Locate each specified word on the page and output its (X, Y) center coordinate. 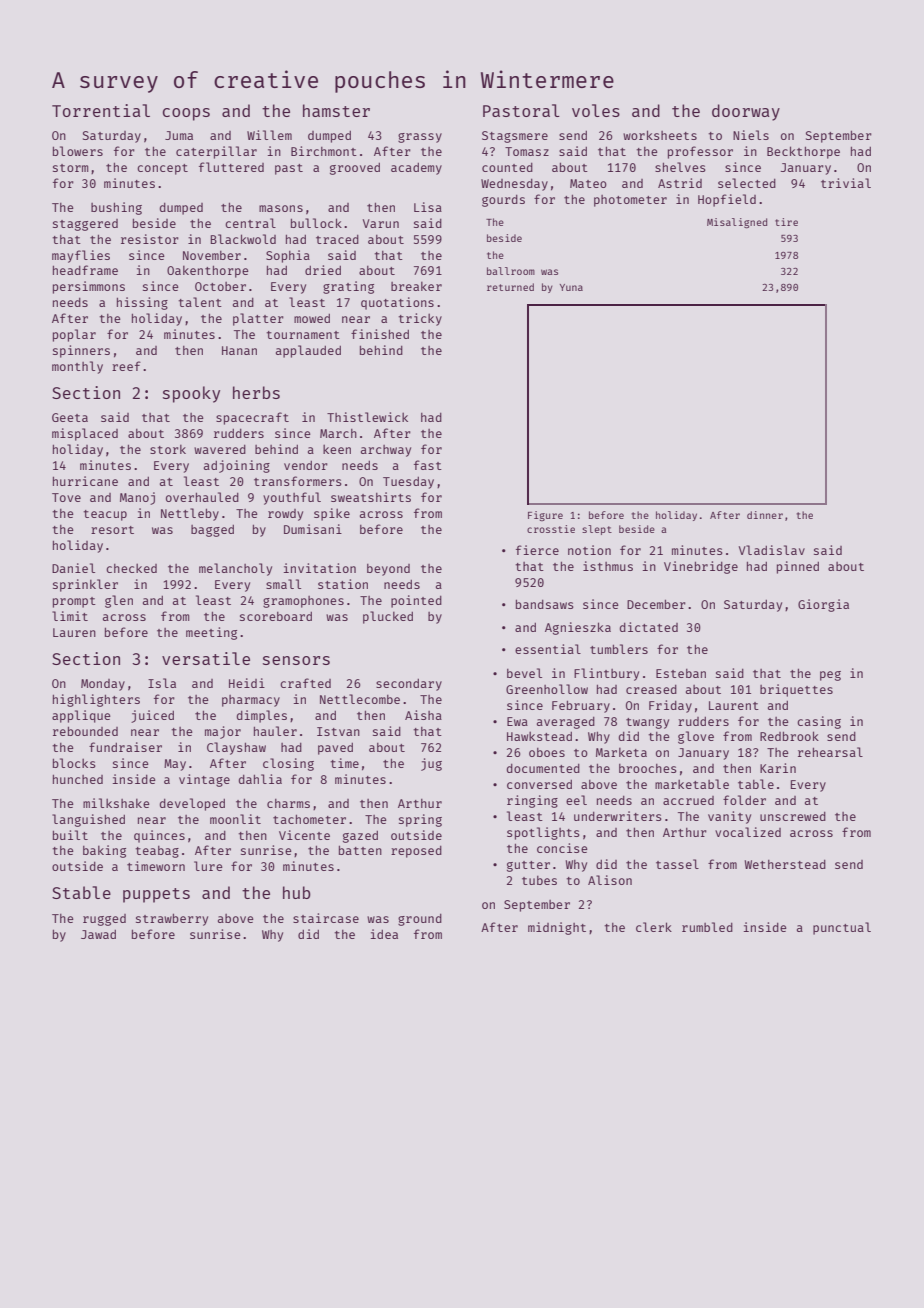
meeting (211, 633)
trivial (846, 183)
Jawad (98, 934)
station (343, 584)
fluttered (231, 167)
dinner (765, 515)
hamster (336, 110)
